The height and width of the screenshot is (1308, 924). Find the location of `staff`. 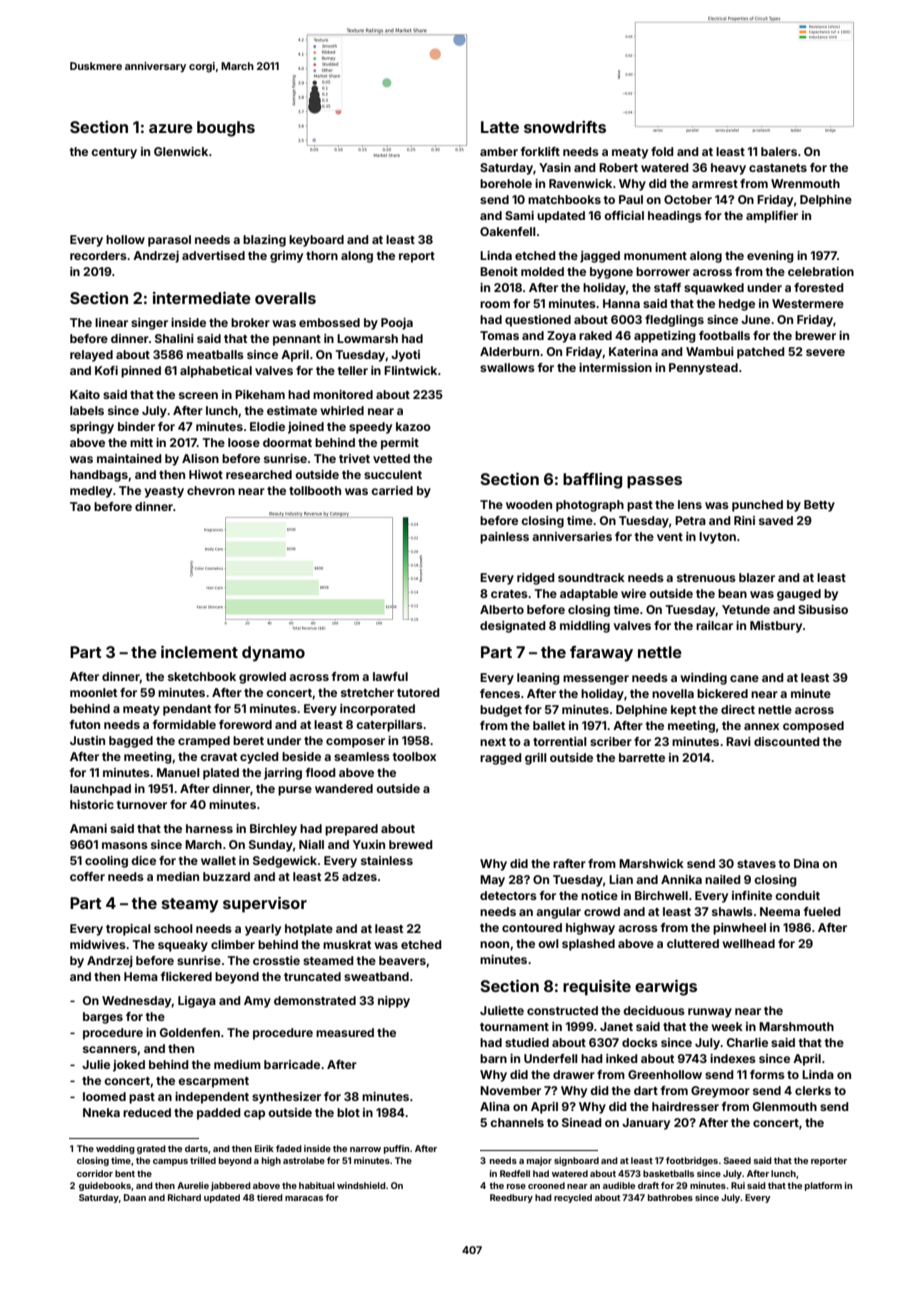

staff is located at coordinates (667, 287).
